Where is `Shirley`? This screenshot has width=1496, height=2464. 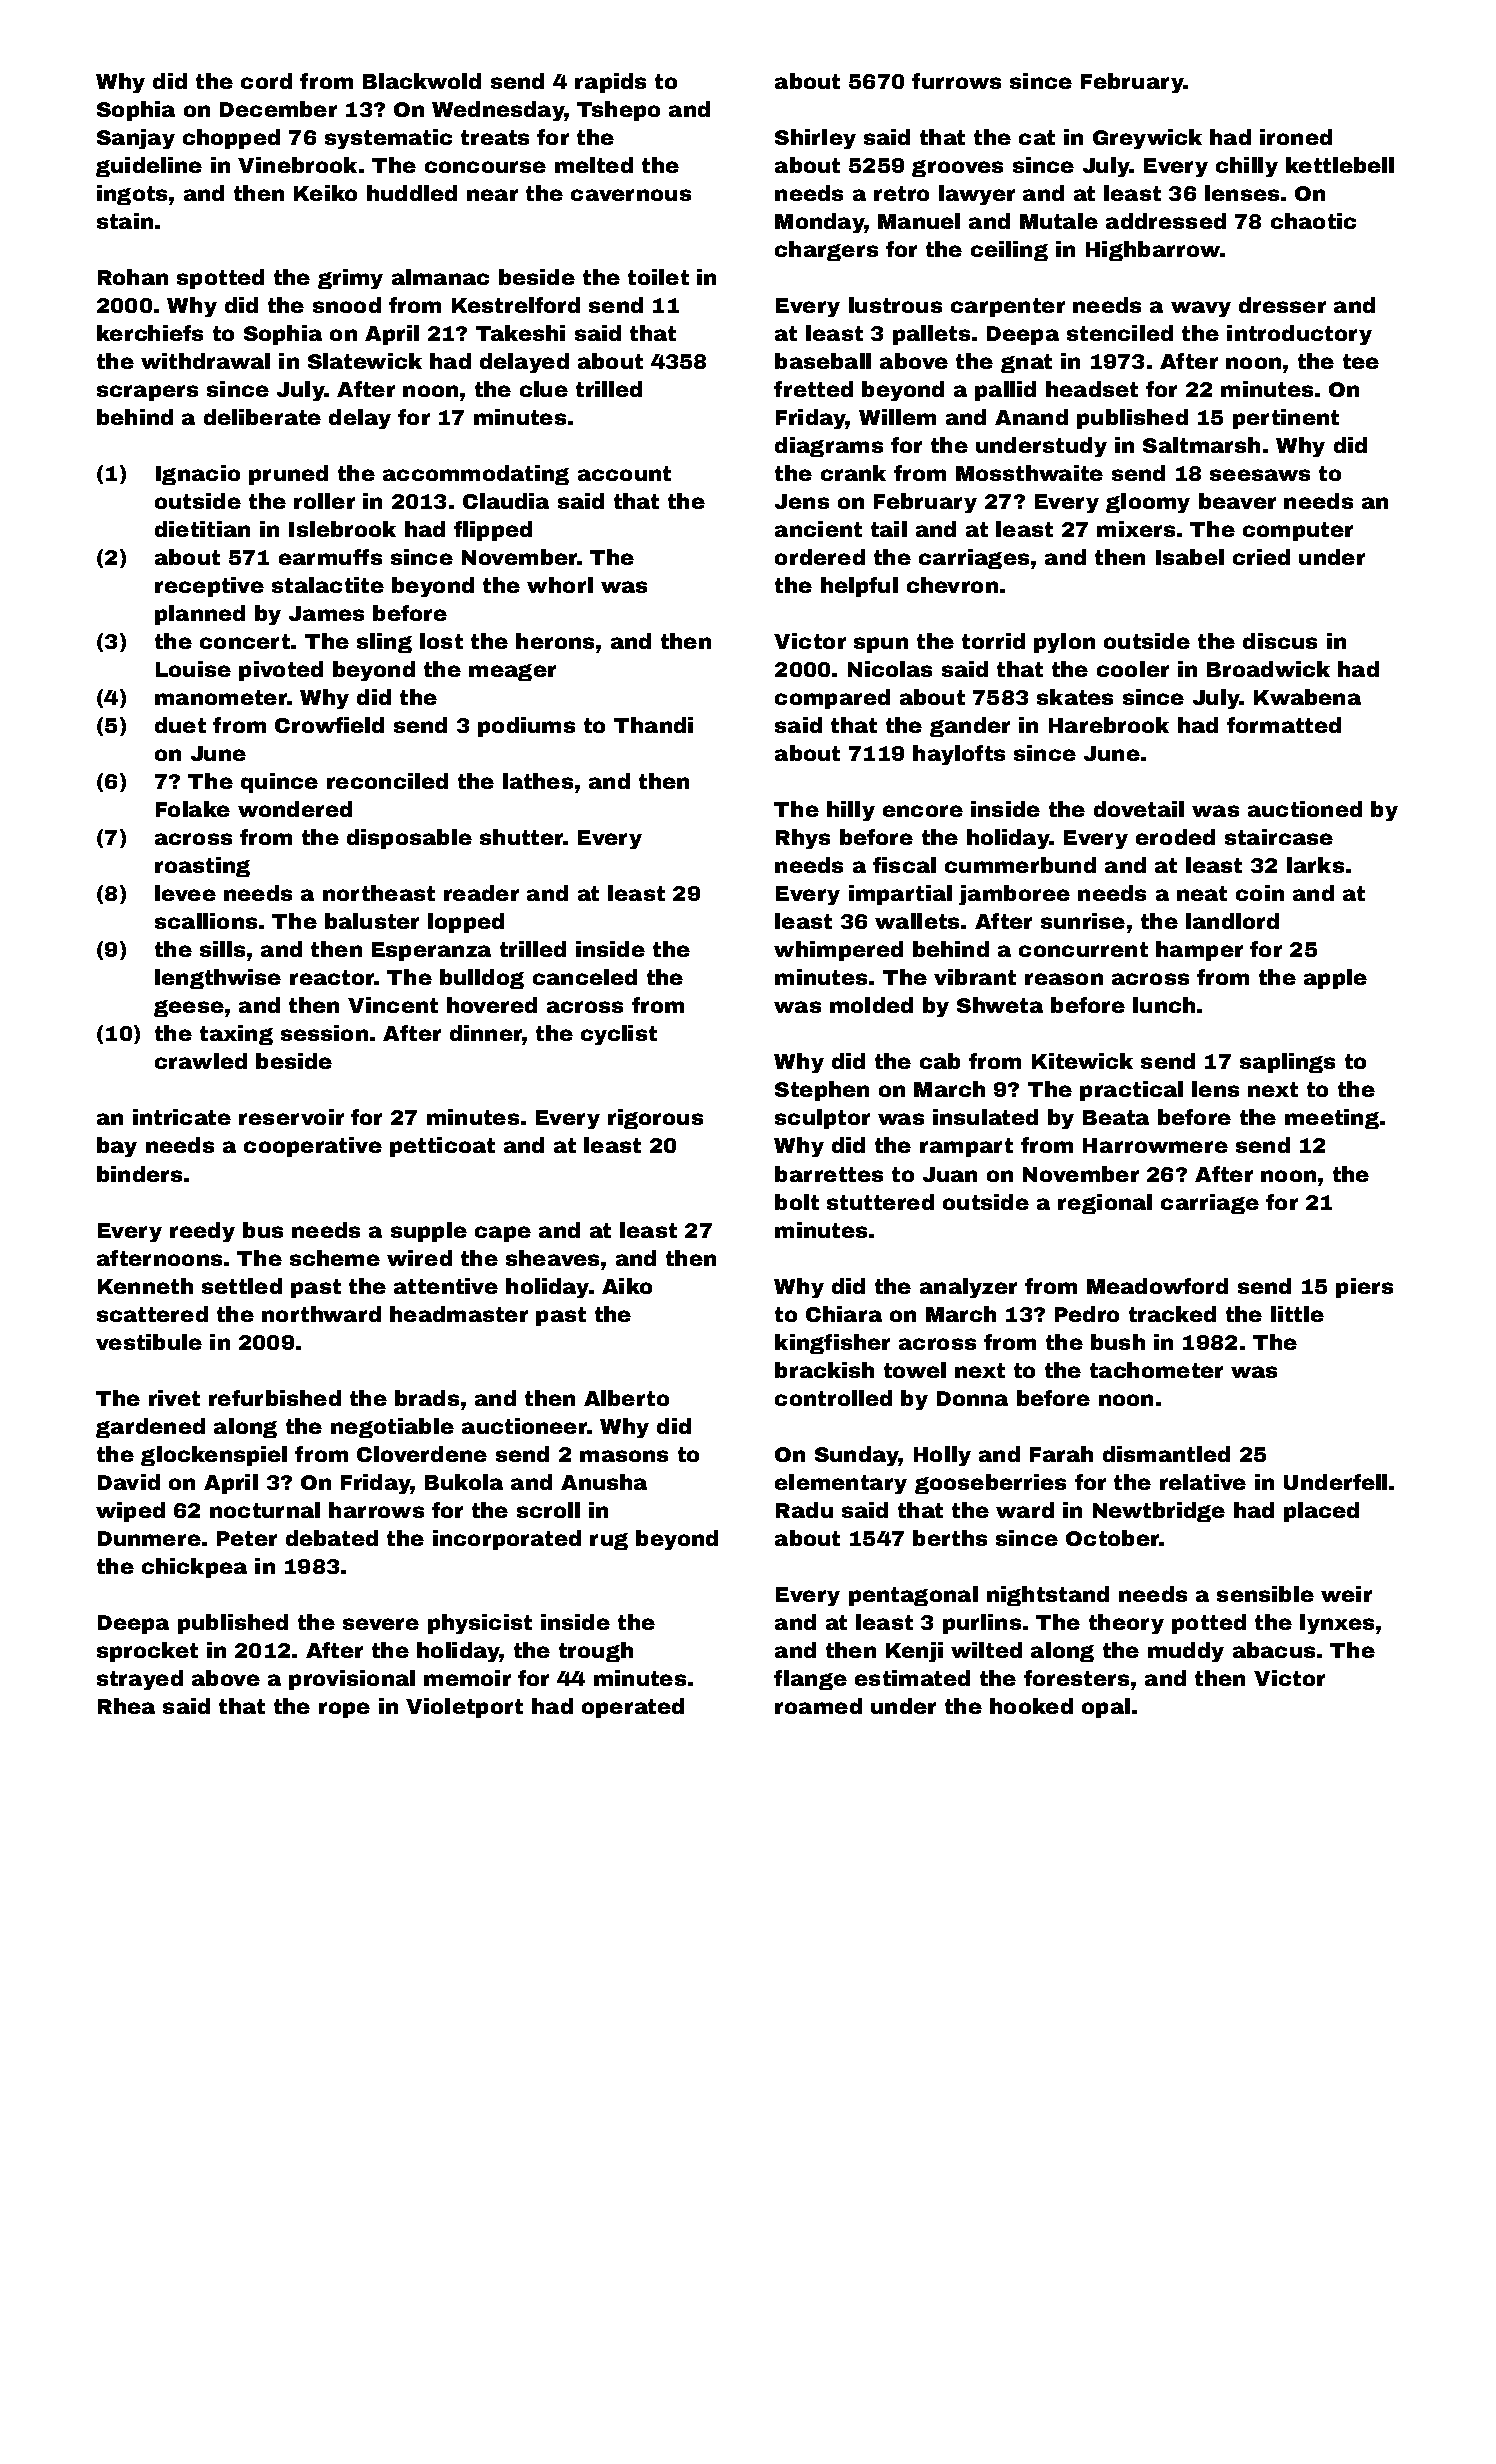 Shirley is located at coordinates (815, 139).
